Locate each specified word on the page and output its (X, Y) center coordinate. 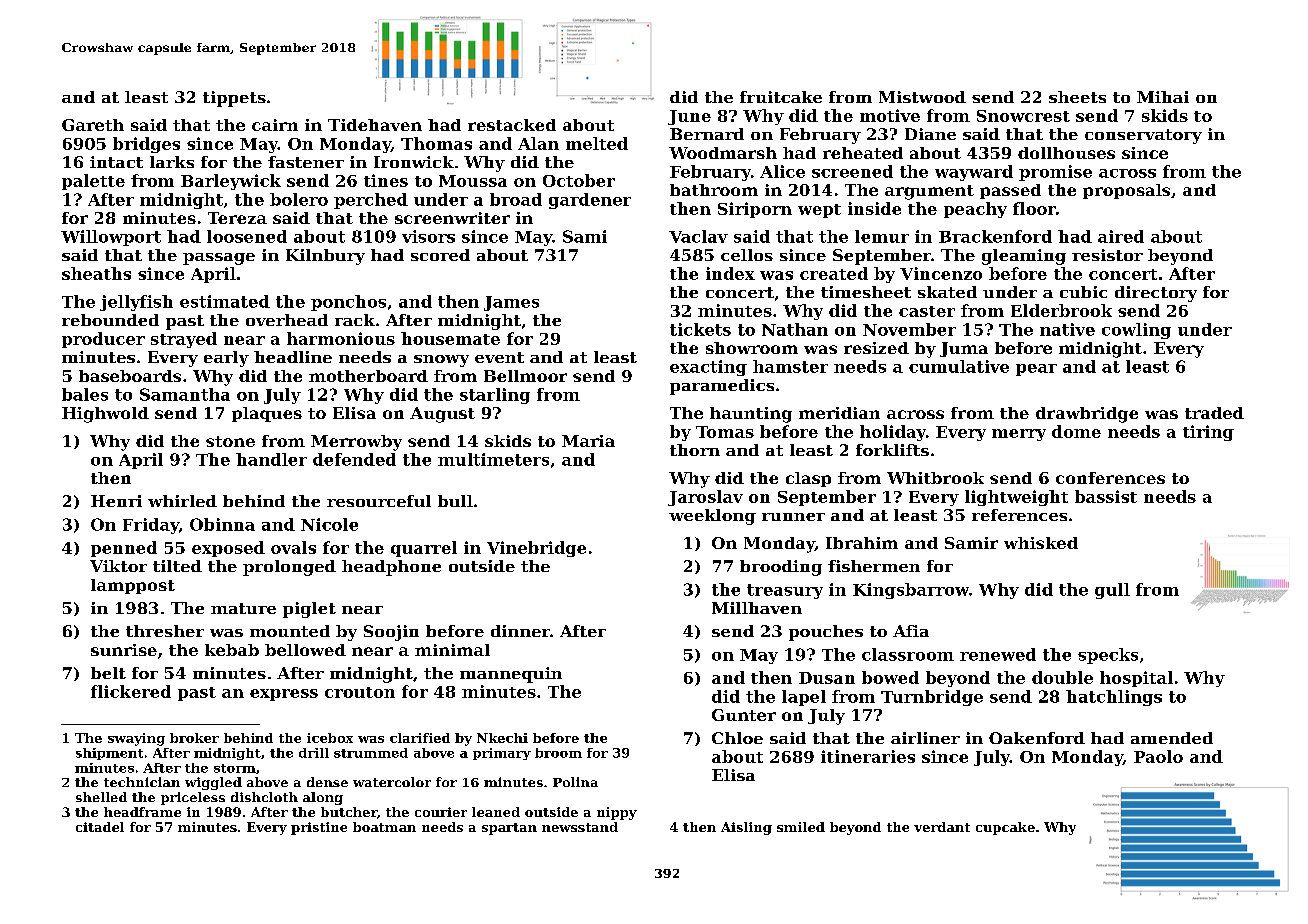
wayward (974, 173)
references (1019, 515)
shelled (101, 797)
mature (243, 608)
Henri (116, 501)
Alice (782, 171)
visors (428, 236)
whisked (1041, 543)
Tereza (237, 218)
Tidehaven (375, 125)
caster (927, 311)
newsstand (580, 827)
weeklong (712, 517)
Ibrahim (862, 543)
